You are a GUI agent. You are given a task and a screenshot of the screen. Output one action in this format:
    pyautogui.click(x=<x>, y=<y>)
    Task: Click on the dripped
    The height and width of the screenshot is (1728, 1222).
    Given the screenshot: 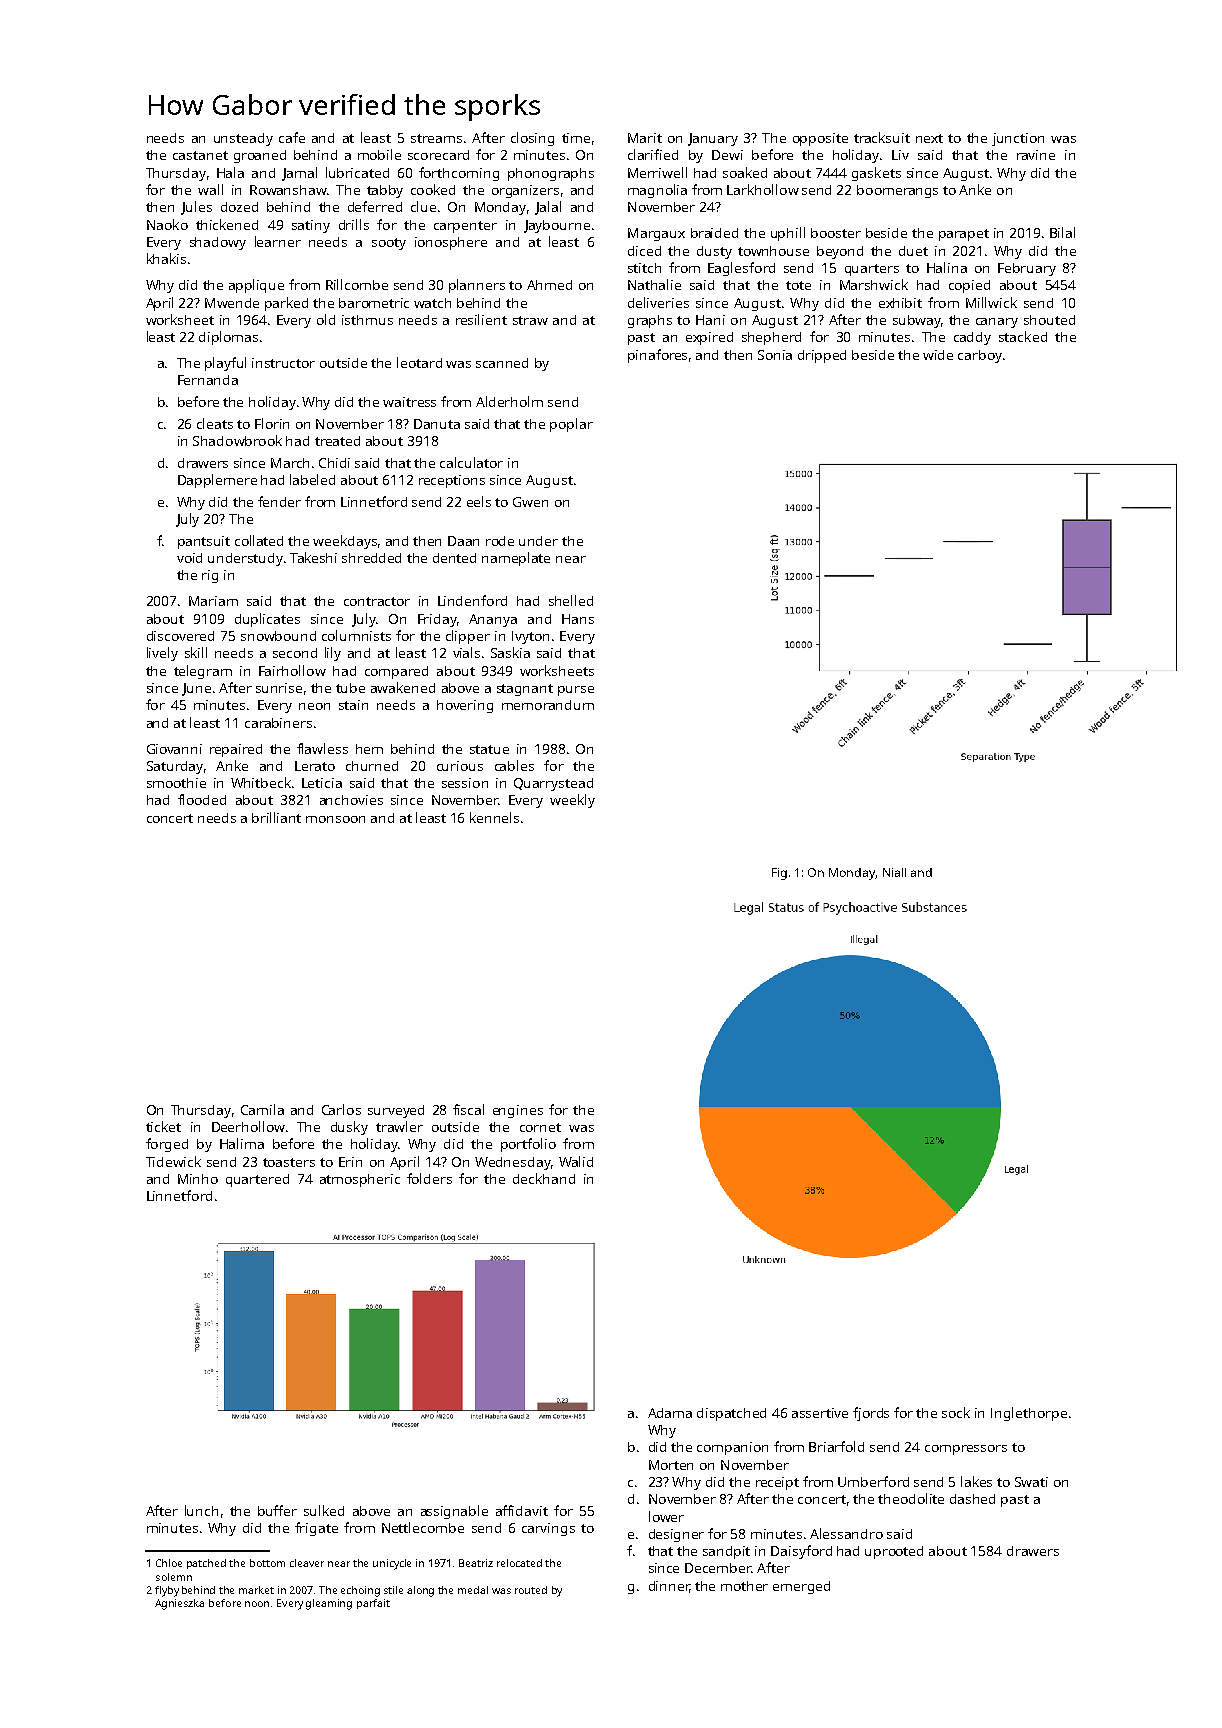 What is the action you would take?
    pyautogui.click(x=822, y=356)
